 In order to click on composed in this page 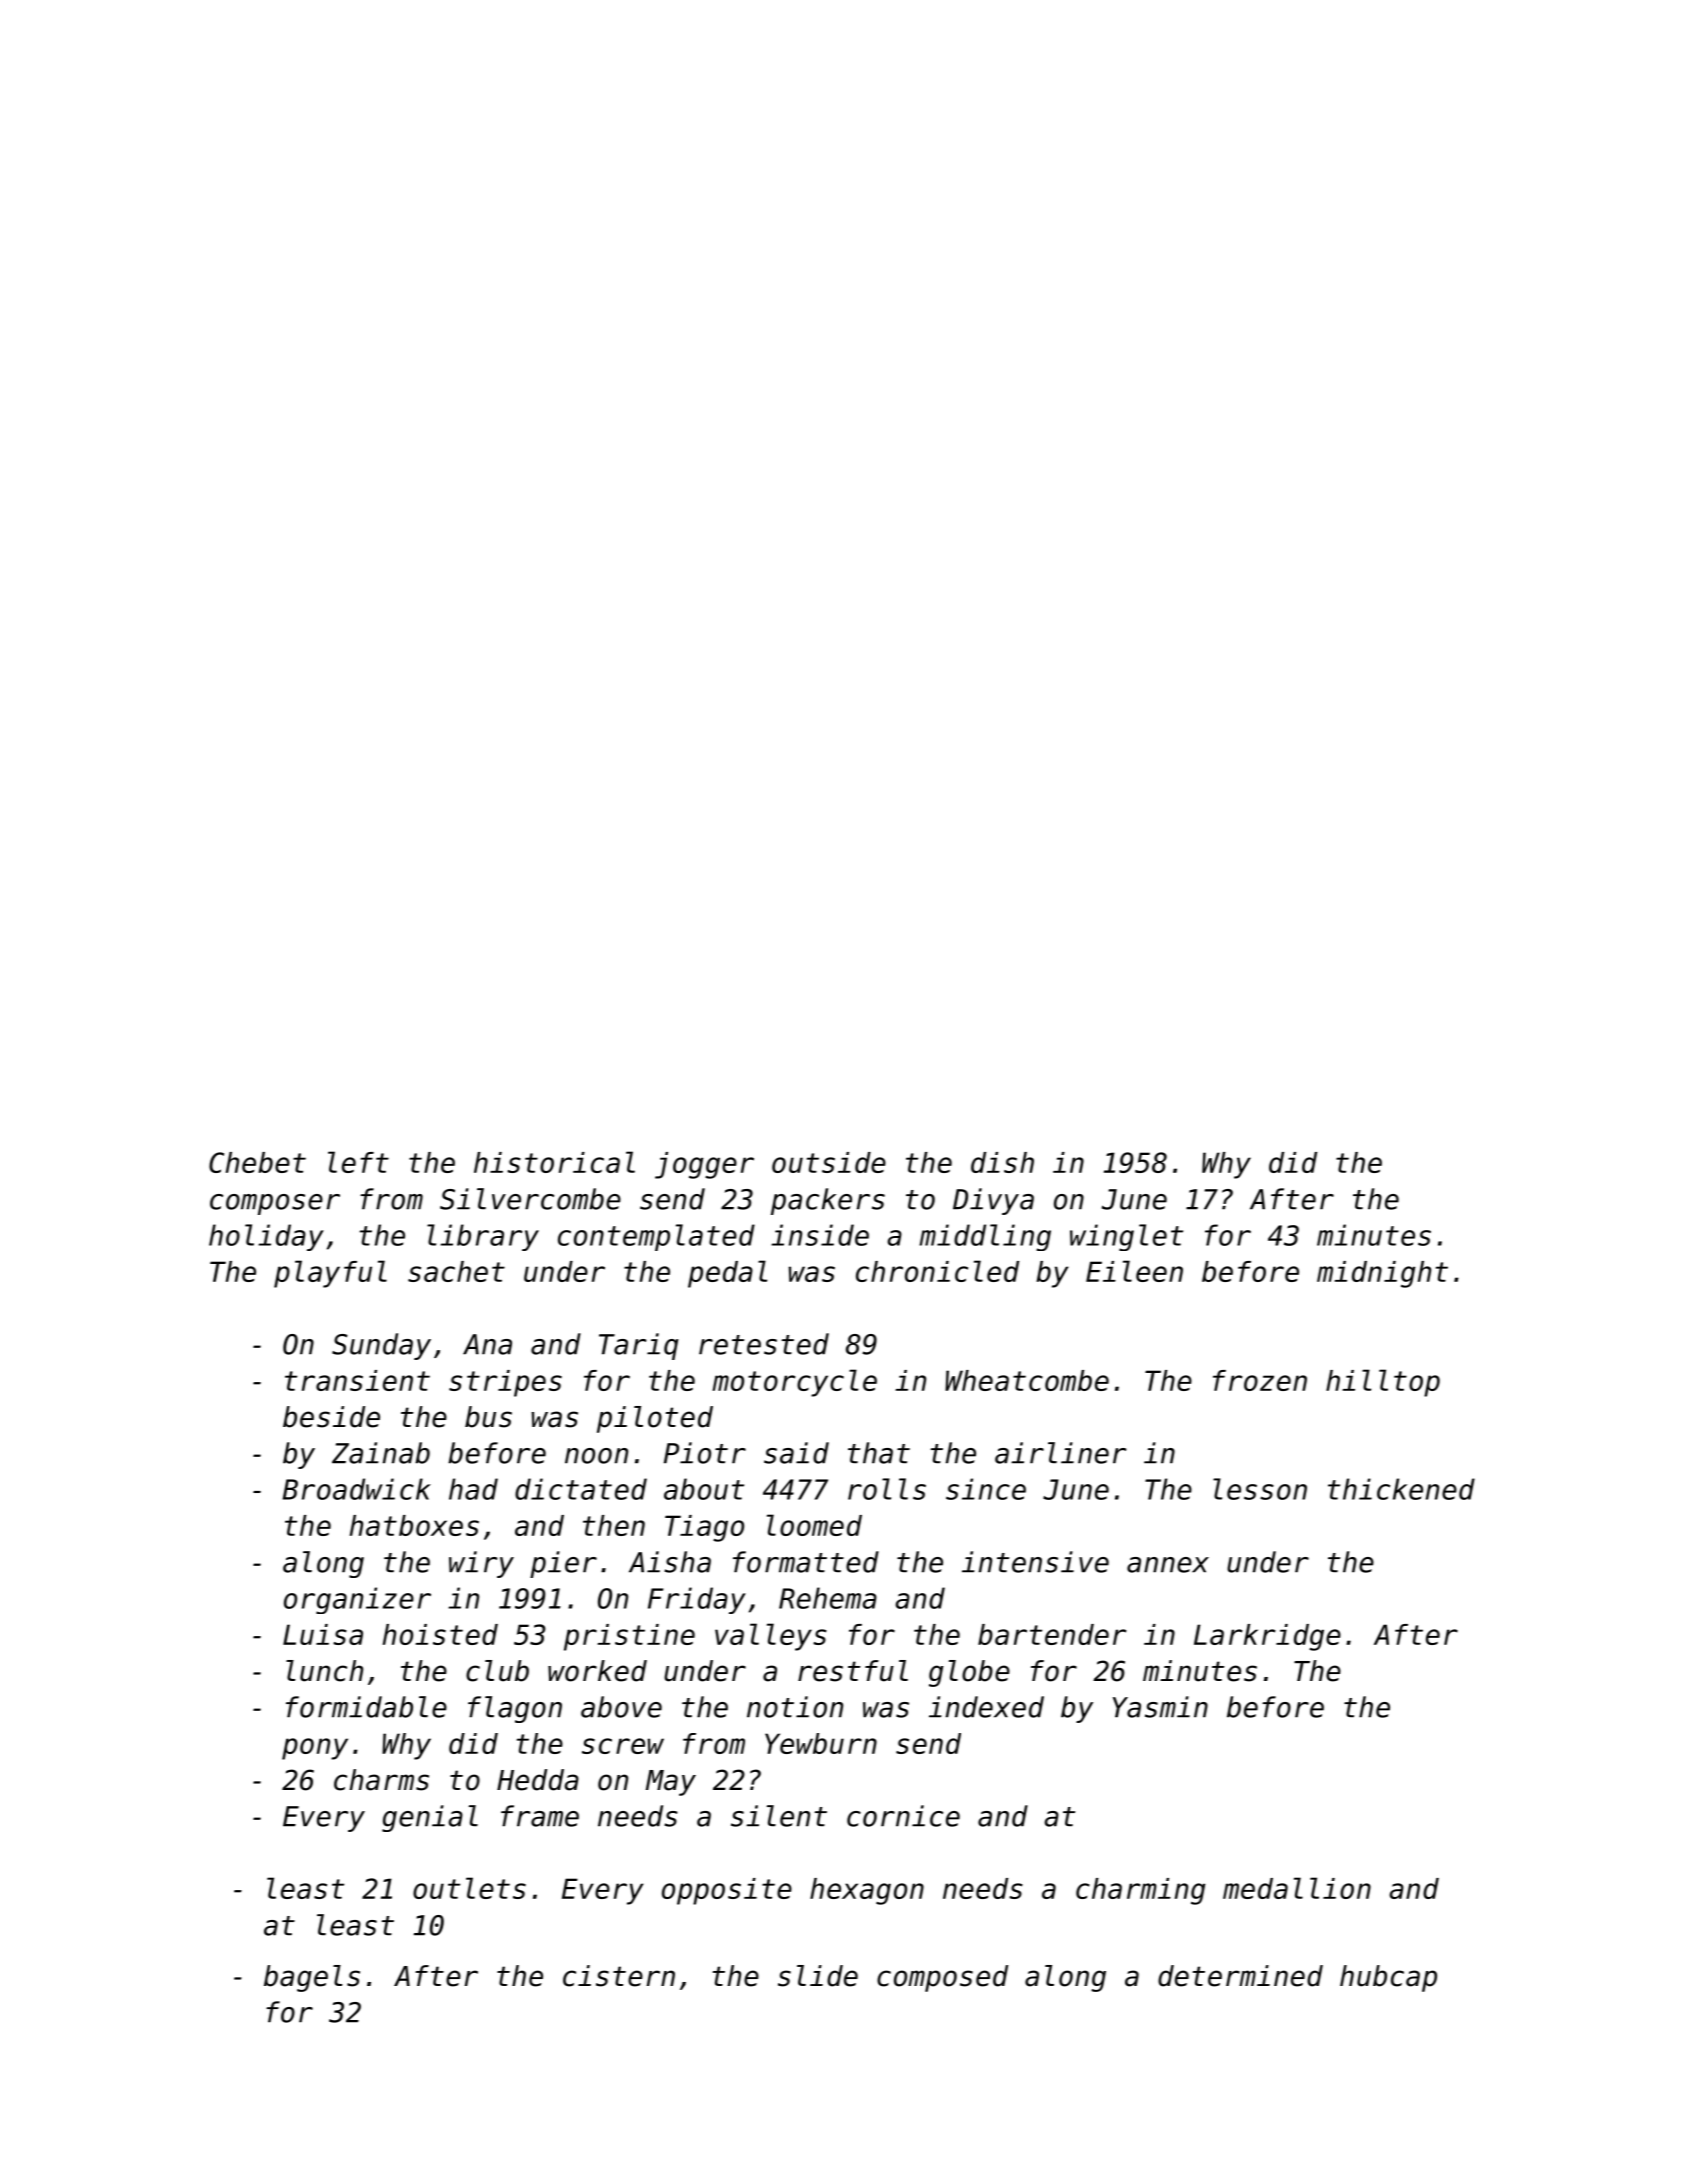, I will do `click(942, 1978)`.
